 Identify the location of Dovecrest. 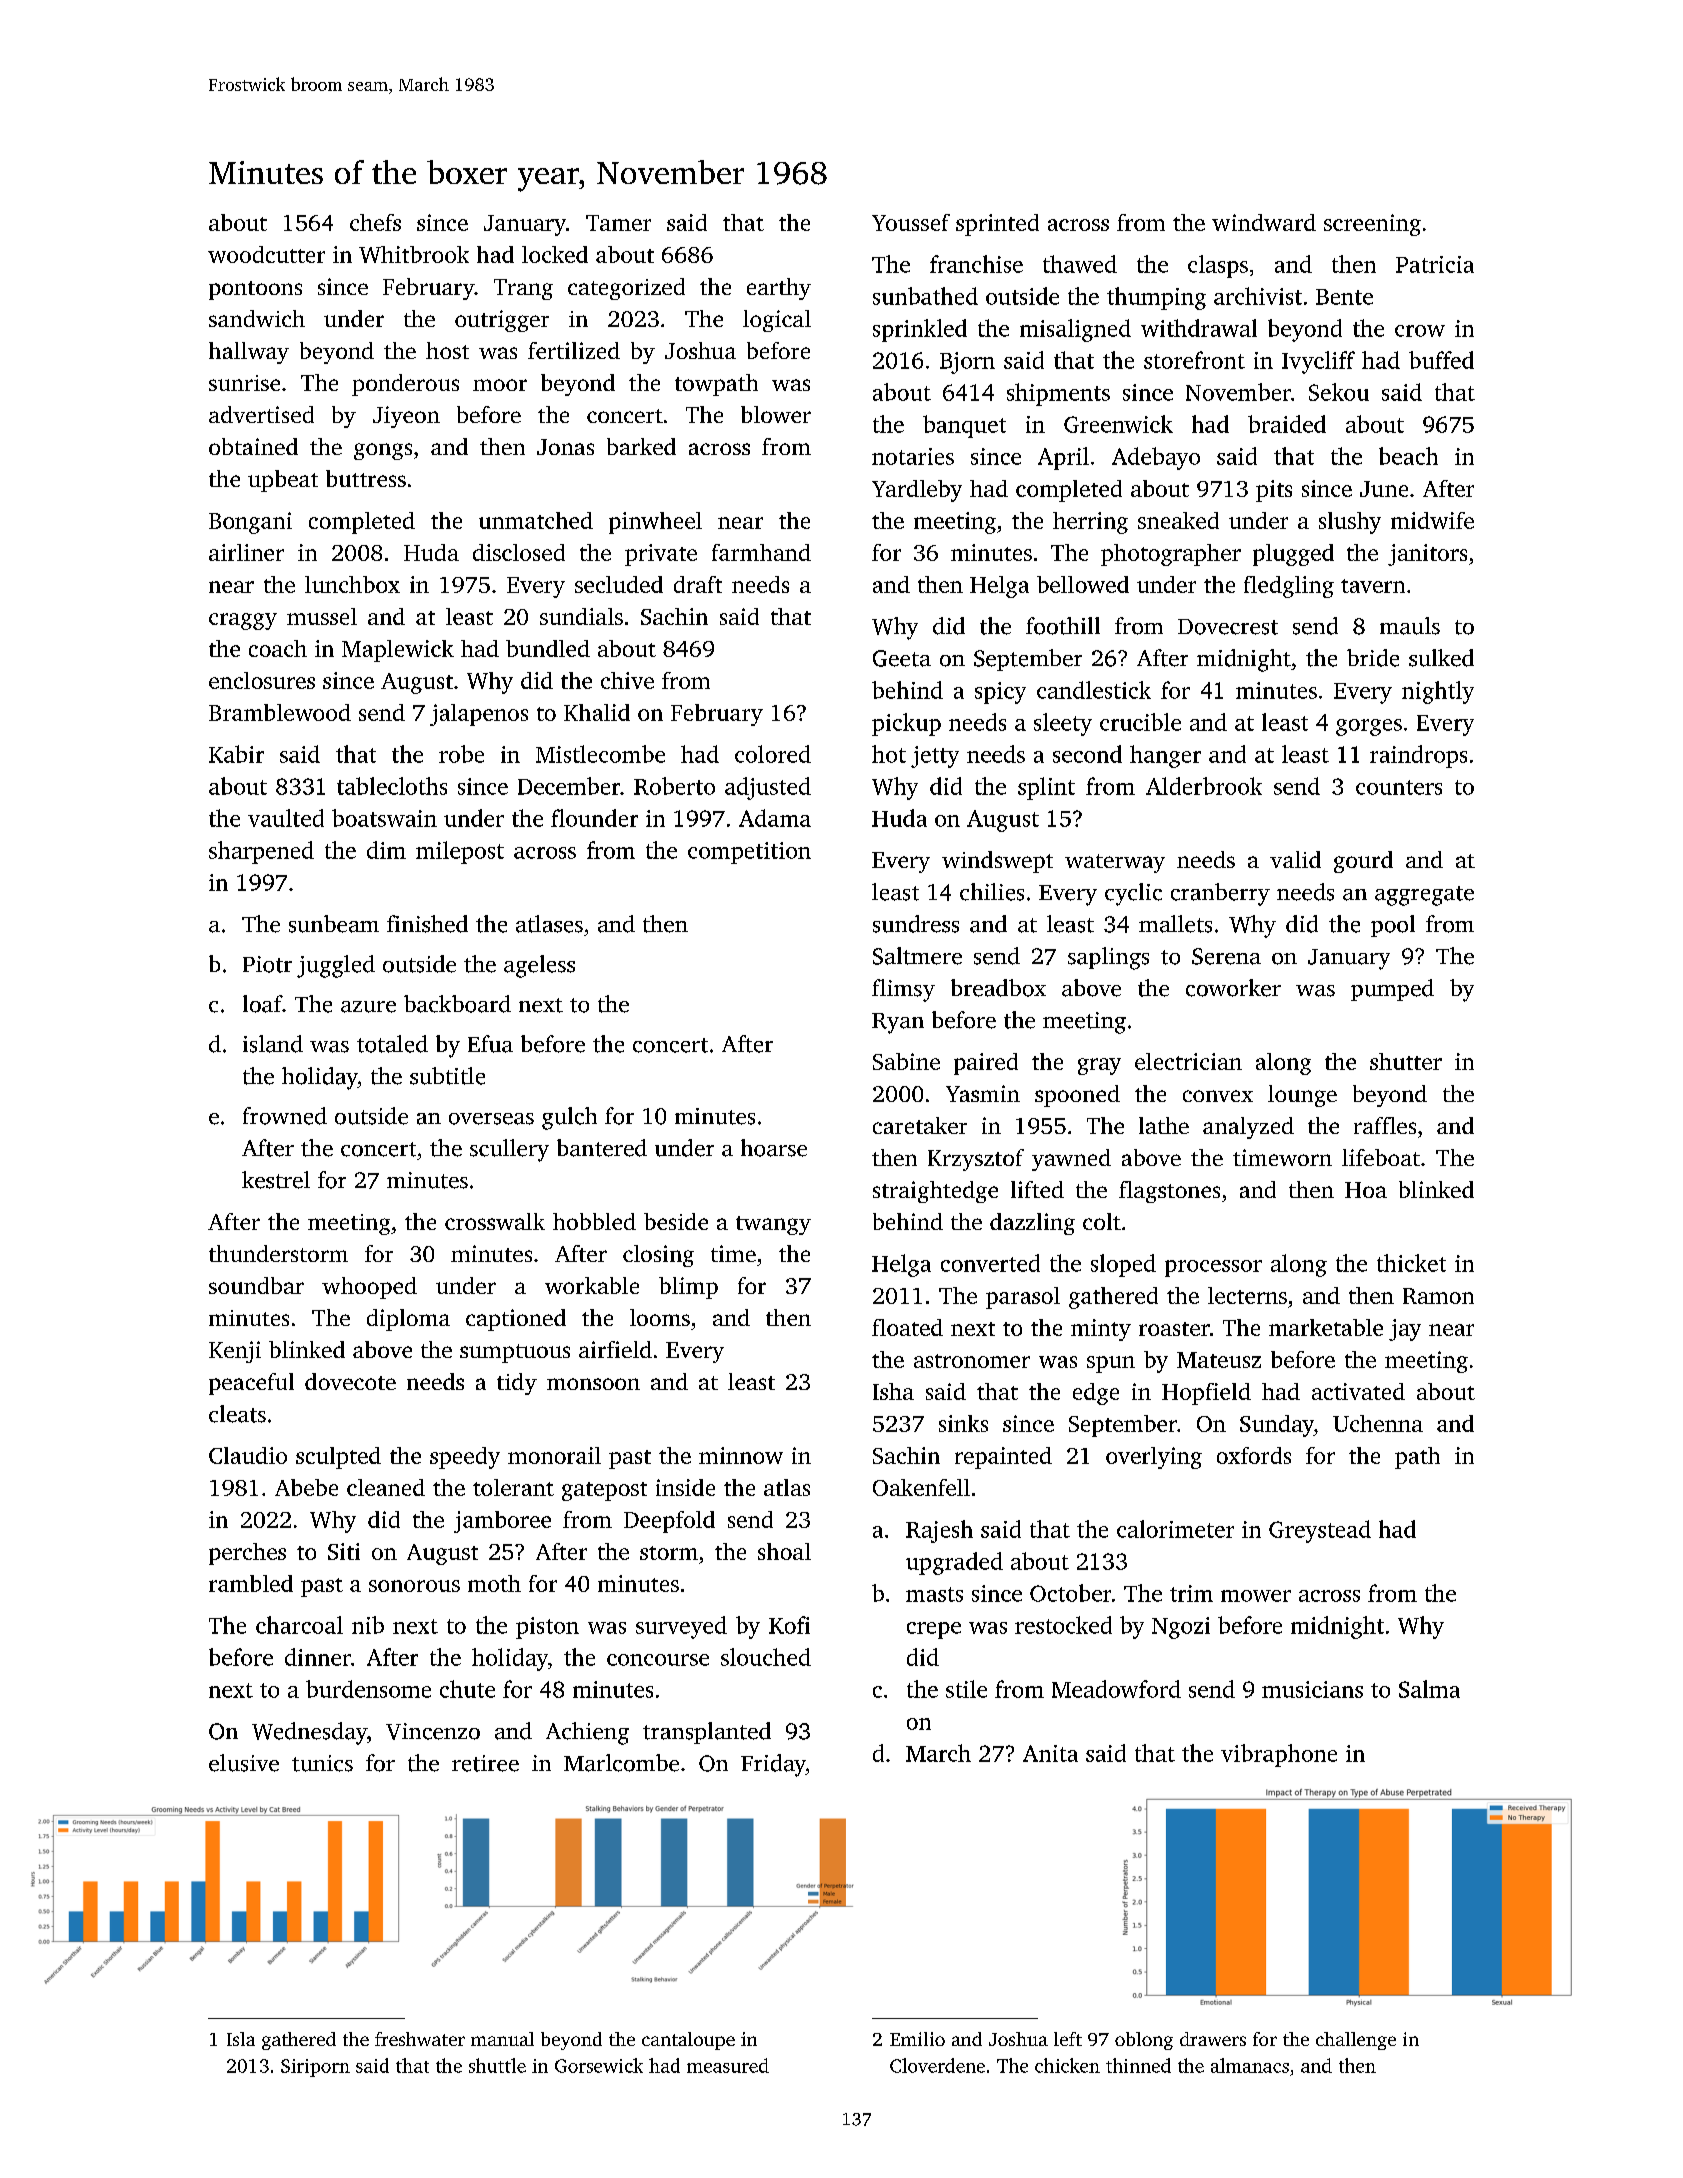
(1228, 627).
